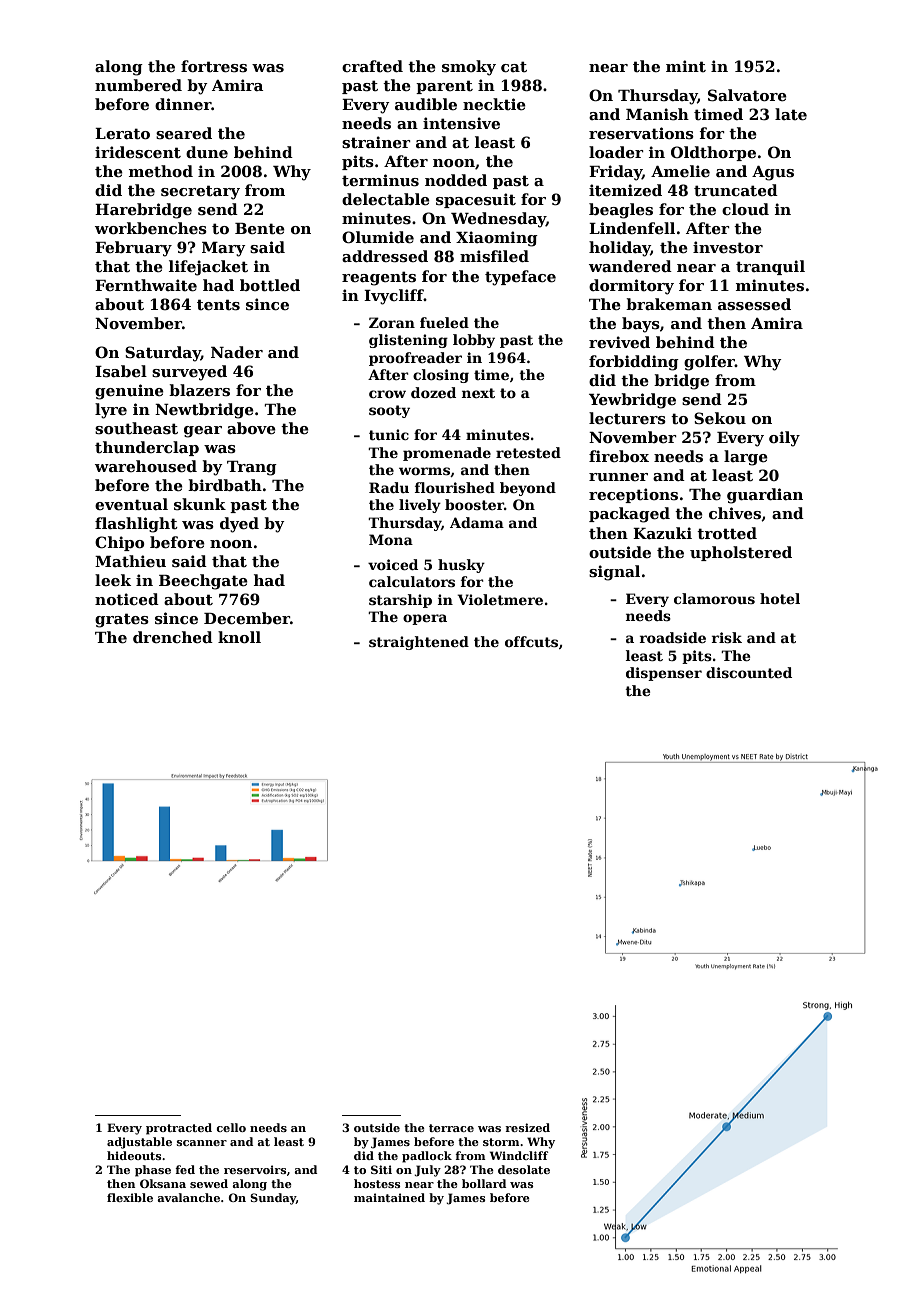 This page has height=1316, width=908. I want to click on lecturers, so click(627, 418).
